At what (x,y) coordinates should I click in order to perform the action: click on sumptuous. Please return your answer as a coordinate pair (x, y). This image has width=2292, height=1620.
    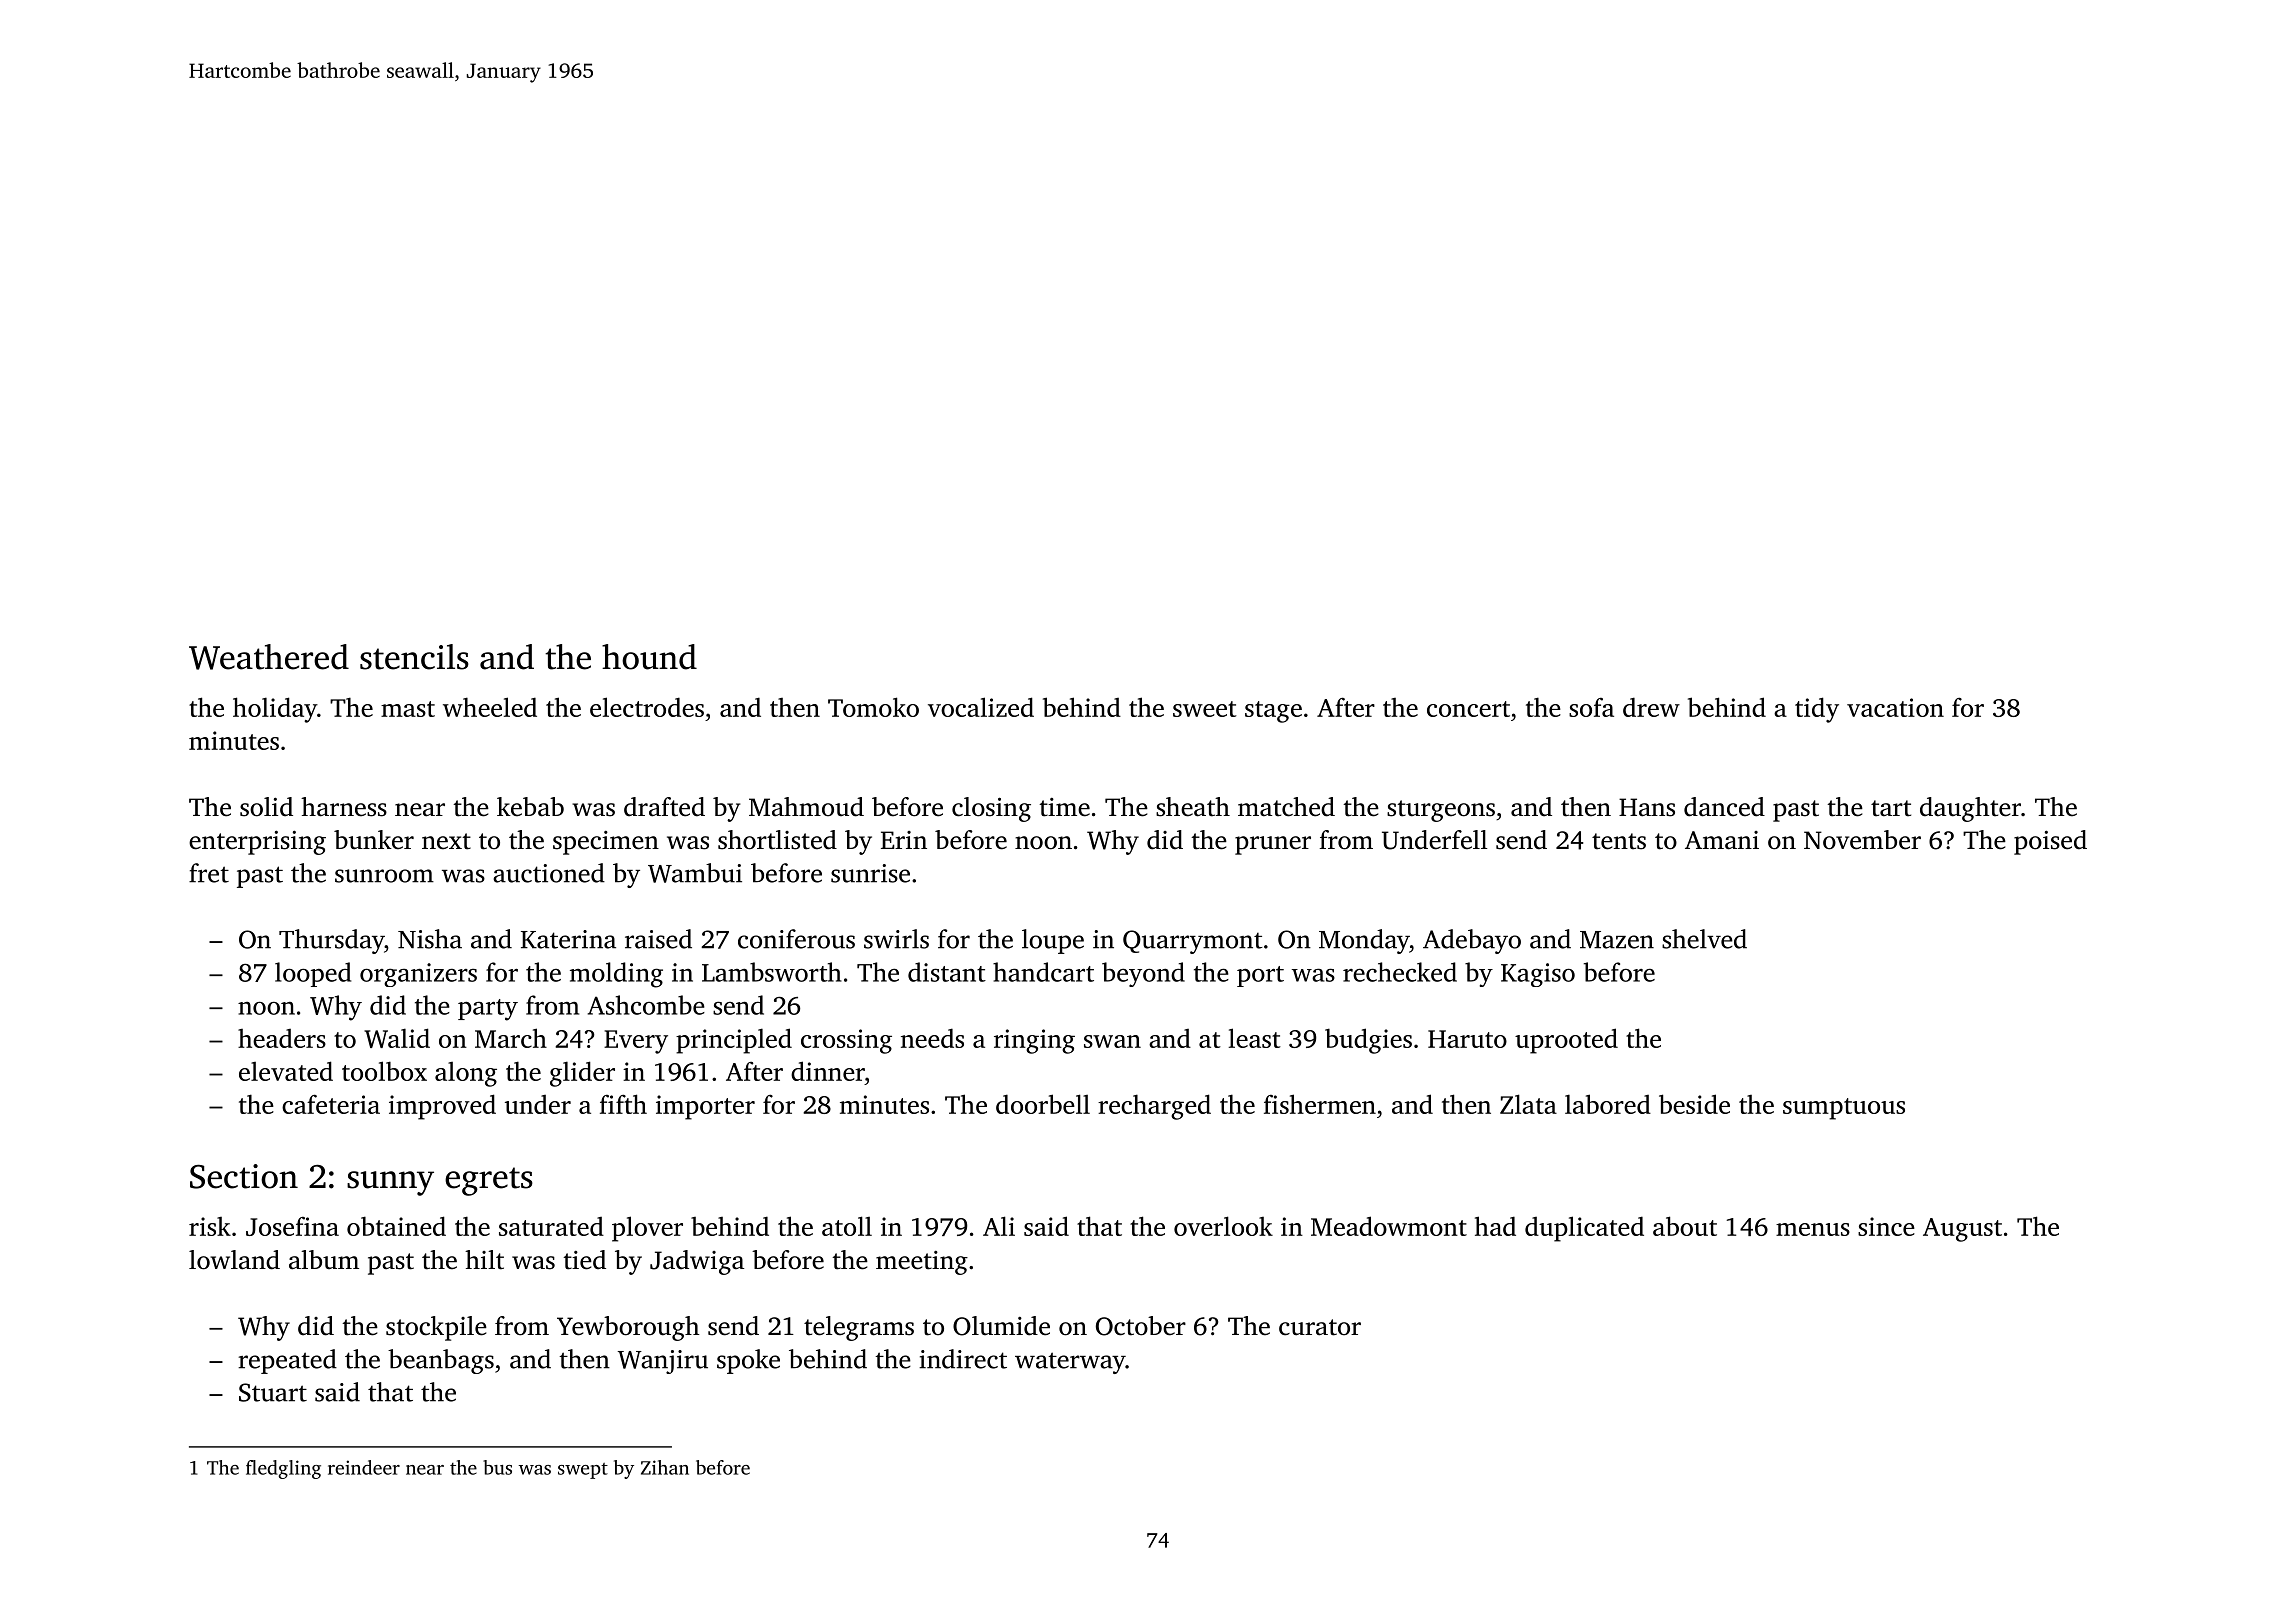
    Looking at the image, I should click on (1844, 1109).
